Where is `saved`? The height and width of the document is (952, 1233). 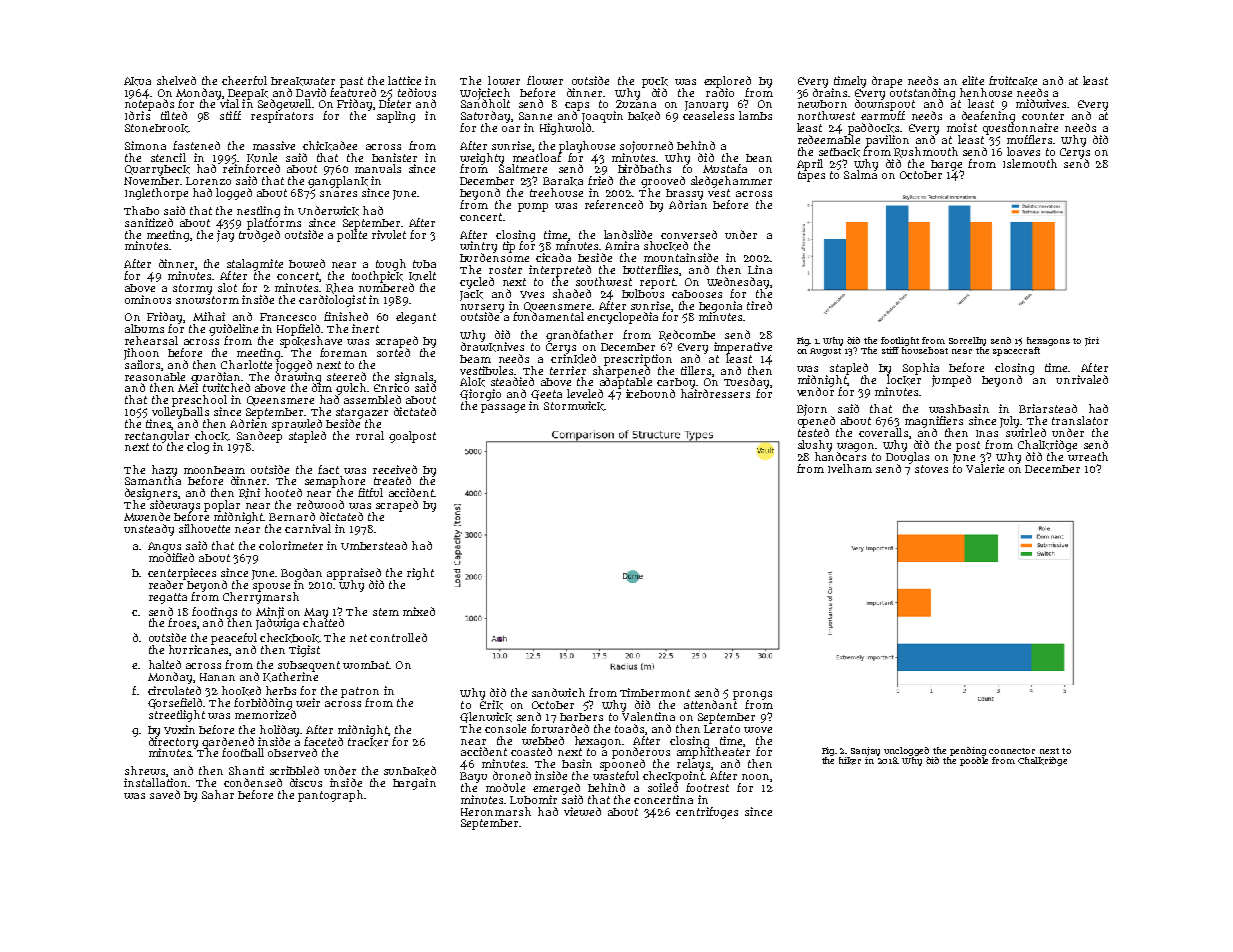
saved is located at coordinates (165, 794).
